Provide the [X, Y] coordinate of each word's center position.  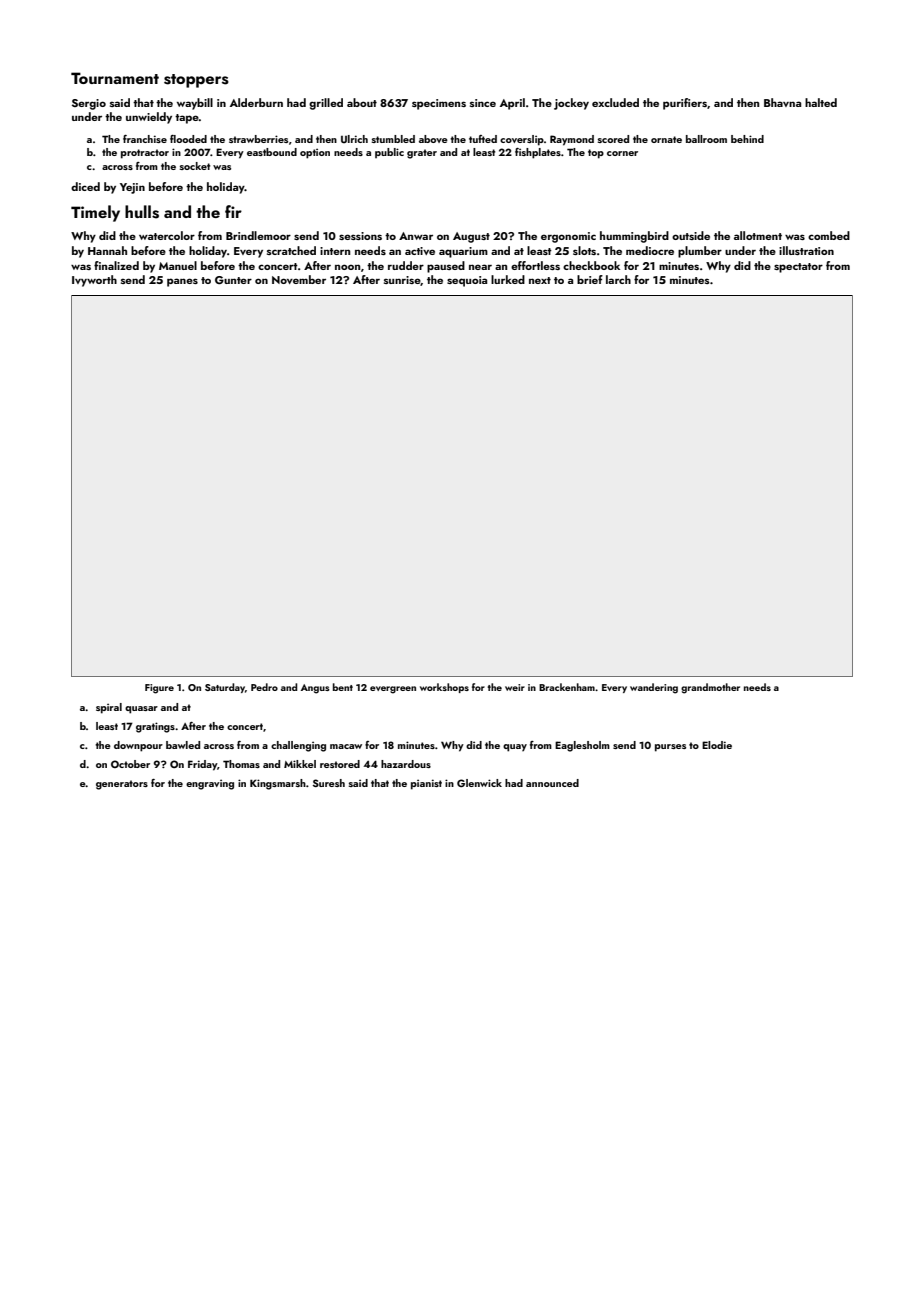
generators [122, 785]
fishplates [538, 153]
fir [233, 211]
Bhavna [782, 102]
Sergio [89, 104]
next [540, 280]
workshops [444, 688]
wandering [654, 688]
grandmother [710, 688]
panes [182, 282]
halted [821, 102]
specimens [439, 104]
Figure [159, 689]
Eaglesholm [582, 746]
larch [618, 279]
